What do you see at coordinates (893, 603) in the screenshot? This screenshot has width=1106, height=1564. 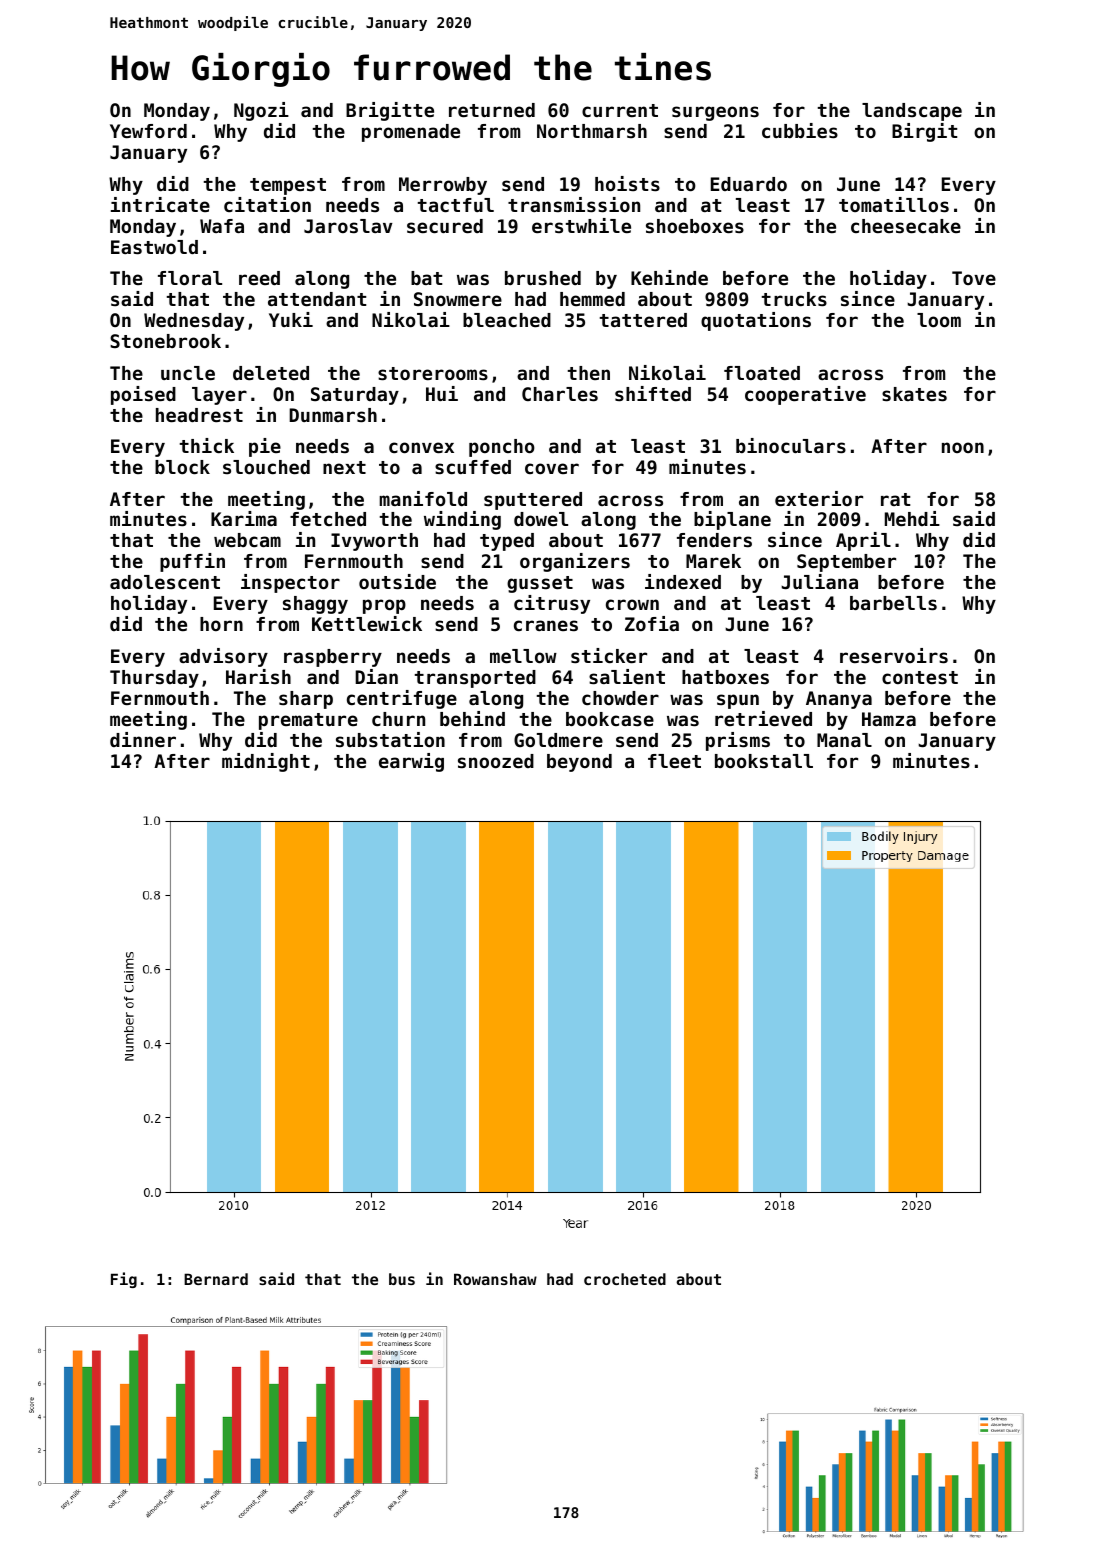 I see `barbells` at bounding box center [893, 603].
